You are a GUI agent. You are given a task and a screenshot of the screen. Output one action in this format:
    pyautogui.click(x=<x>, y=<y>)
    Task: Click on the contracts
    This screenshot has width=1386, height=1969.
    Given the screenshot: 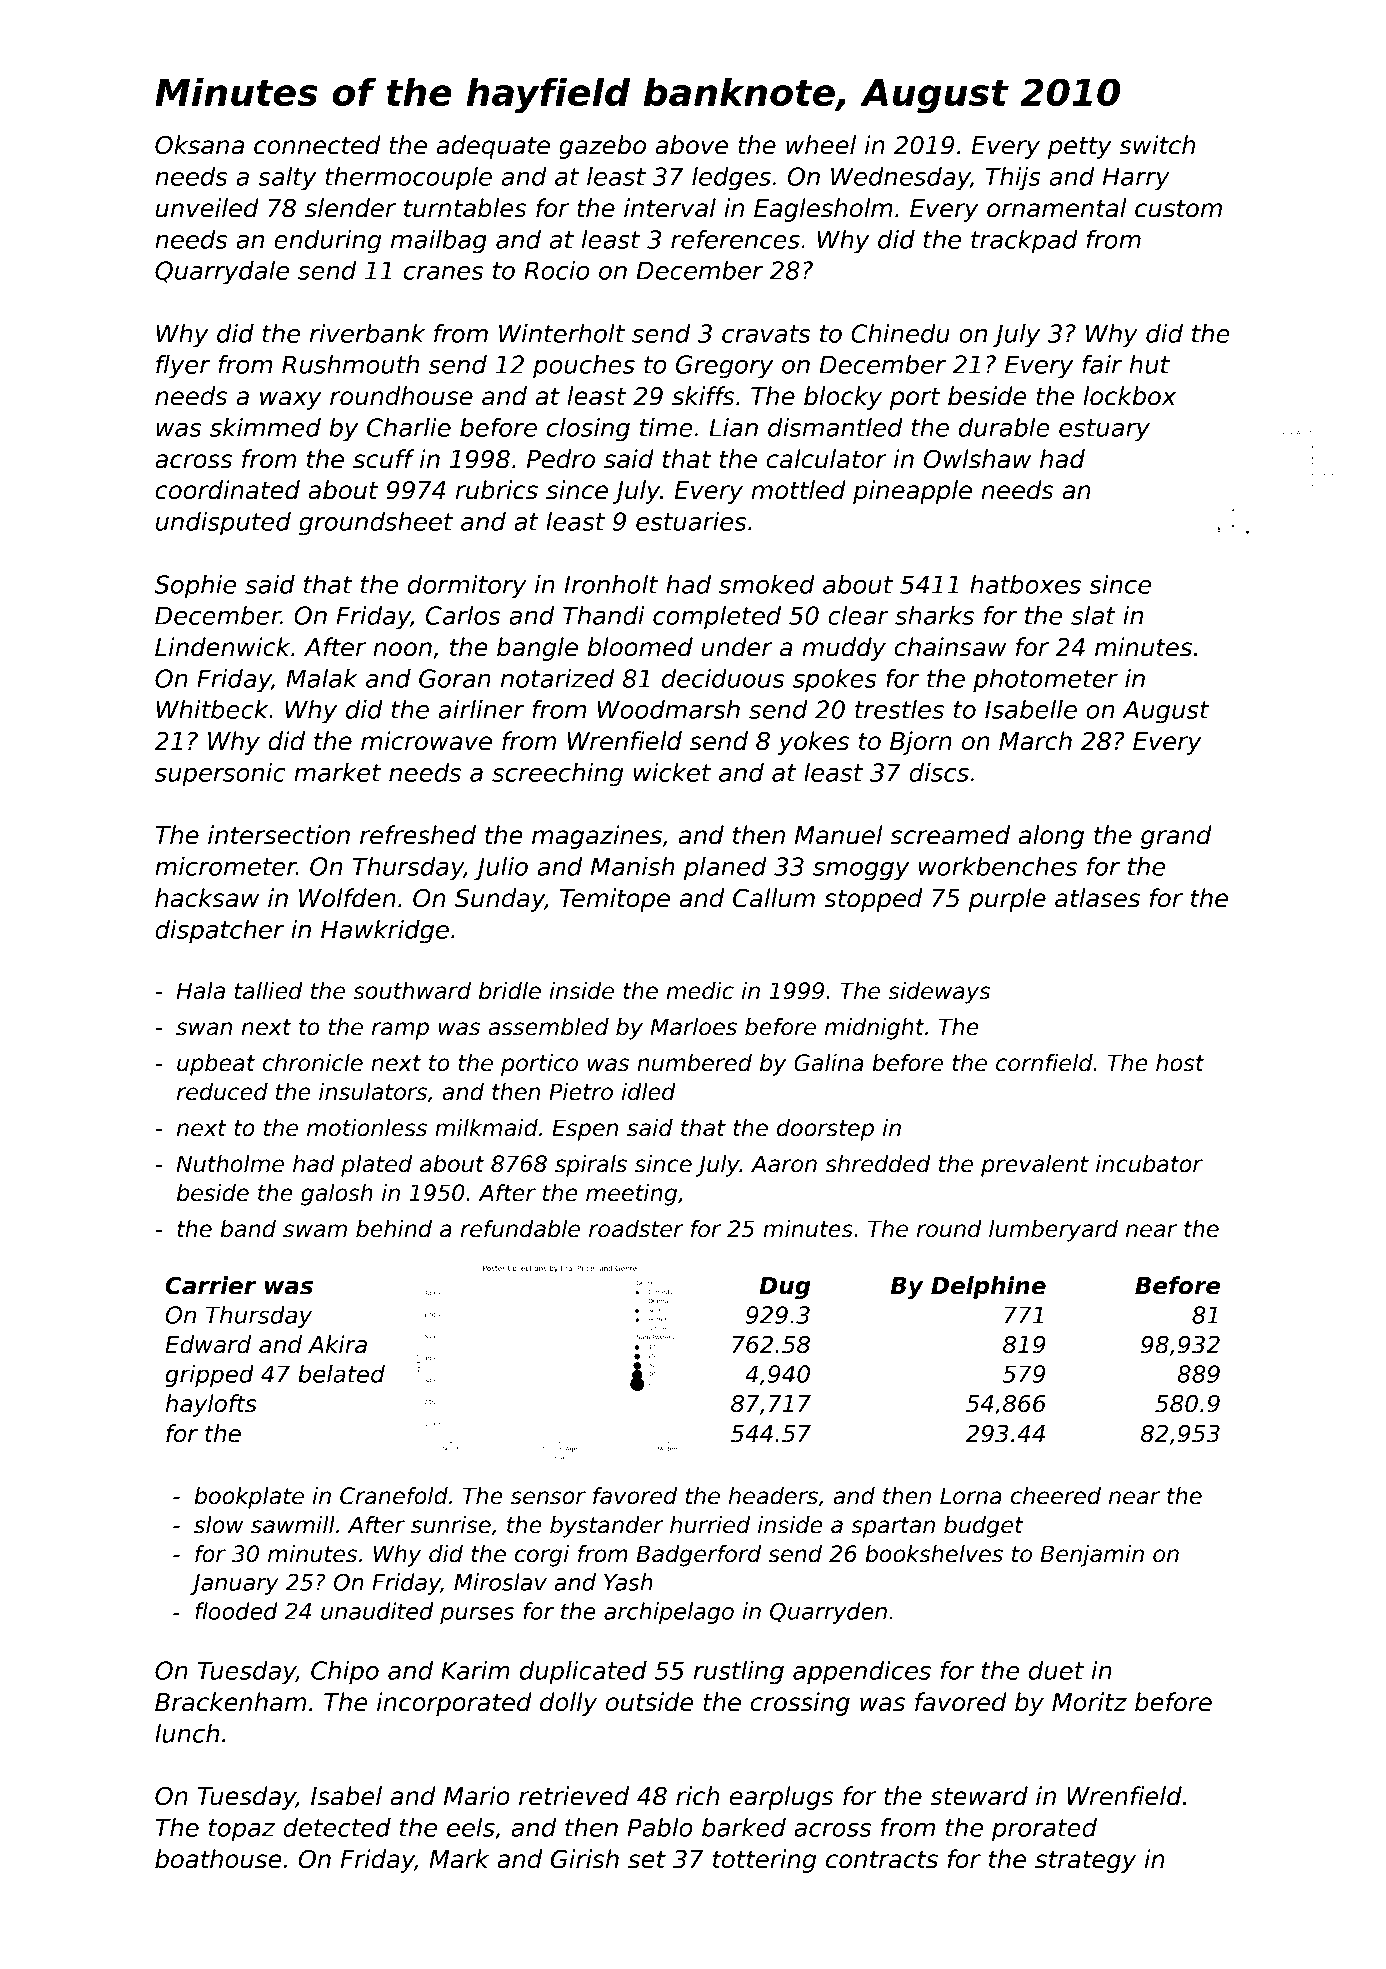 What is the action you would take?
    pyautogui.click(x=882, y=1860)
